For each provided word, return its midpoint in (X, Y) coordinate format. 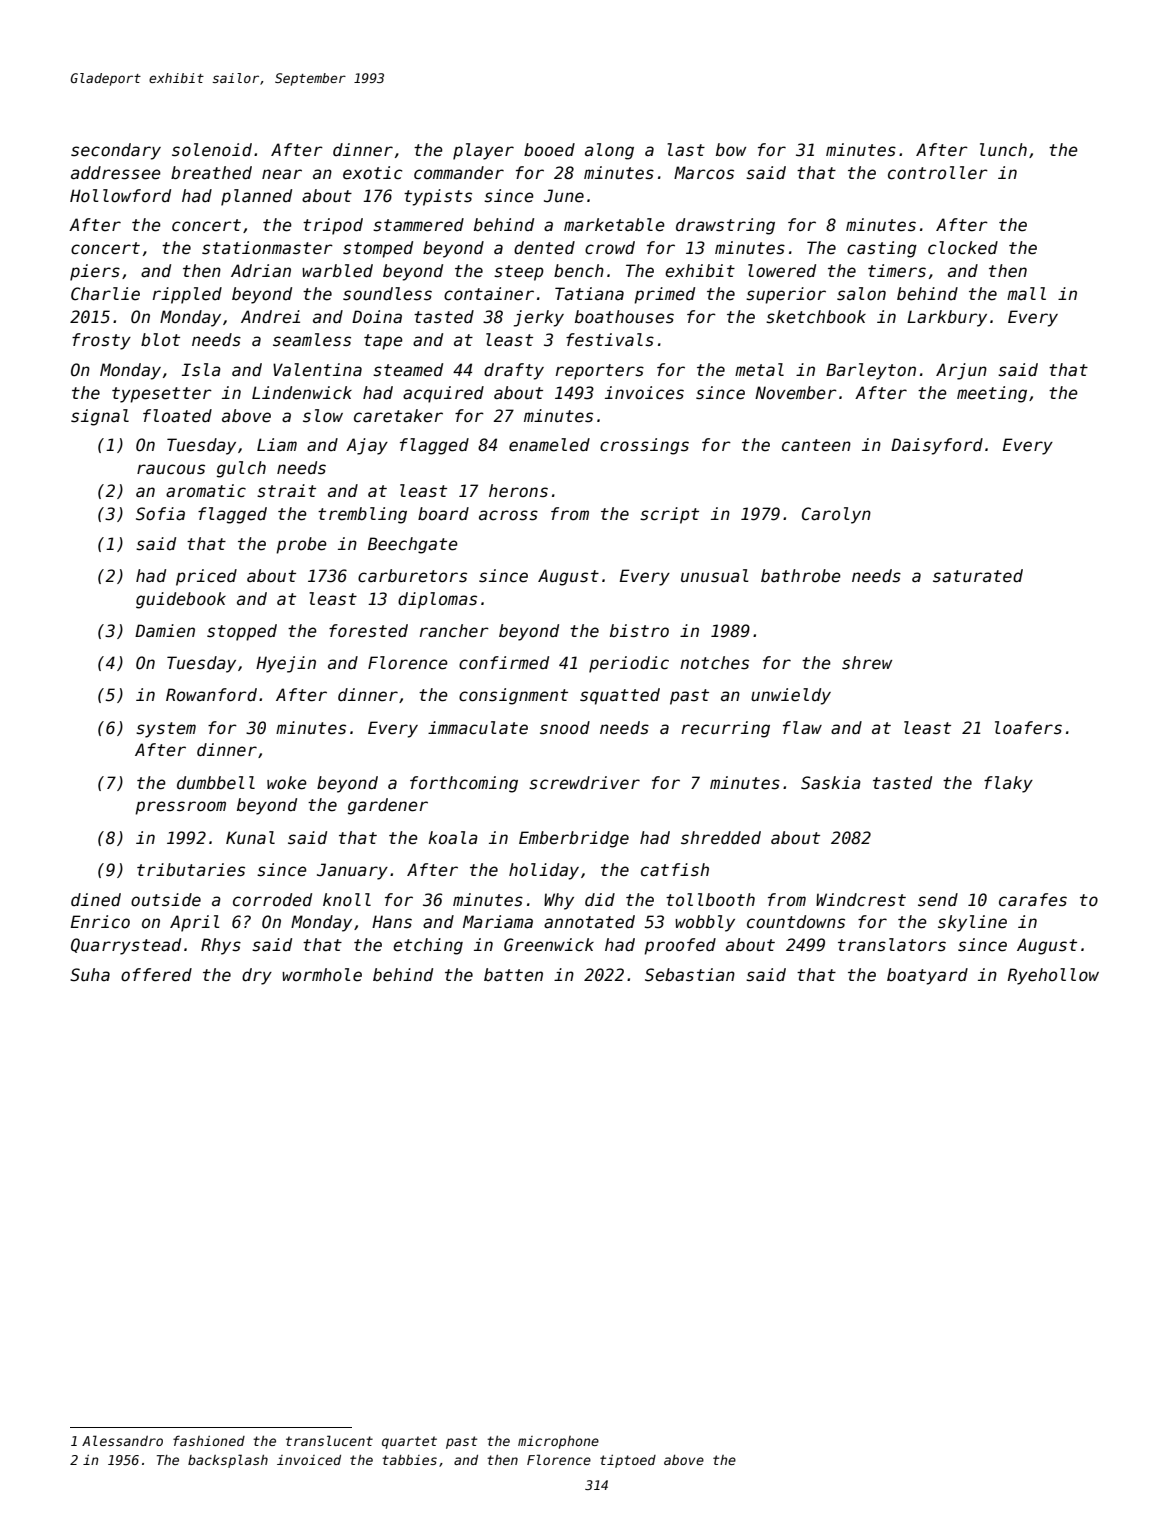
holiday (544, 871)
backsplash (228, 1461)
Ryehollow (1053, 976)
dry (257, 976)
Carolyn (836, 515)
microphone (558, 1442)
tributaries (191, 870)
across (508, 515)
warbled (337, 271)
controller (938, 173)
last (686, 150)
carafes (1033, 900)
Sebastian (690, 975)
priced (206, 577)
